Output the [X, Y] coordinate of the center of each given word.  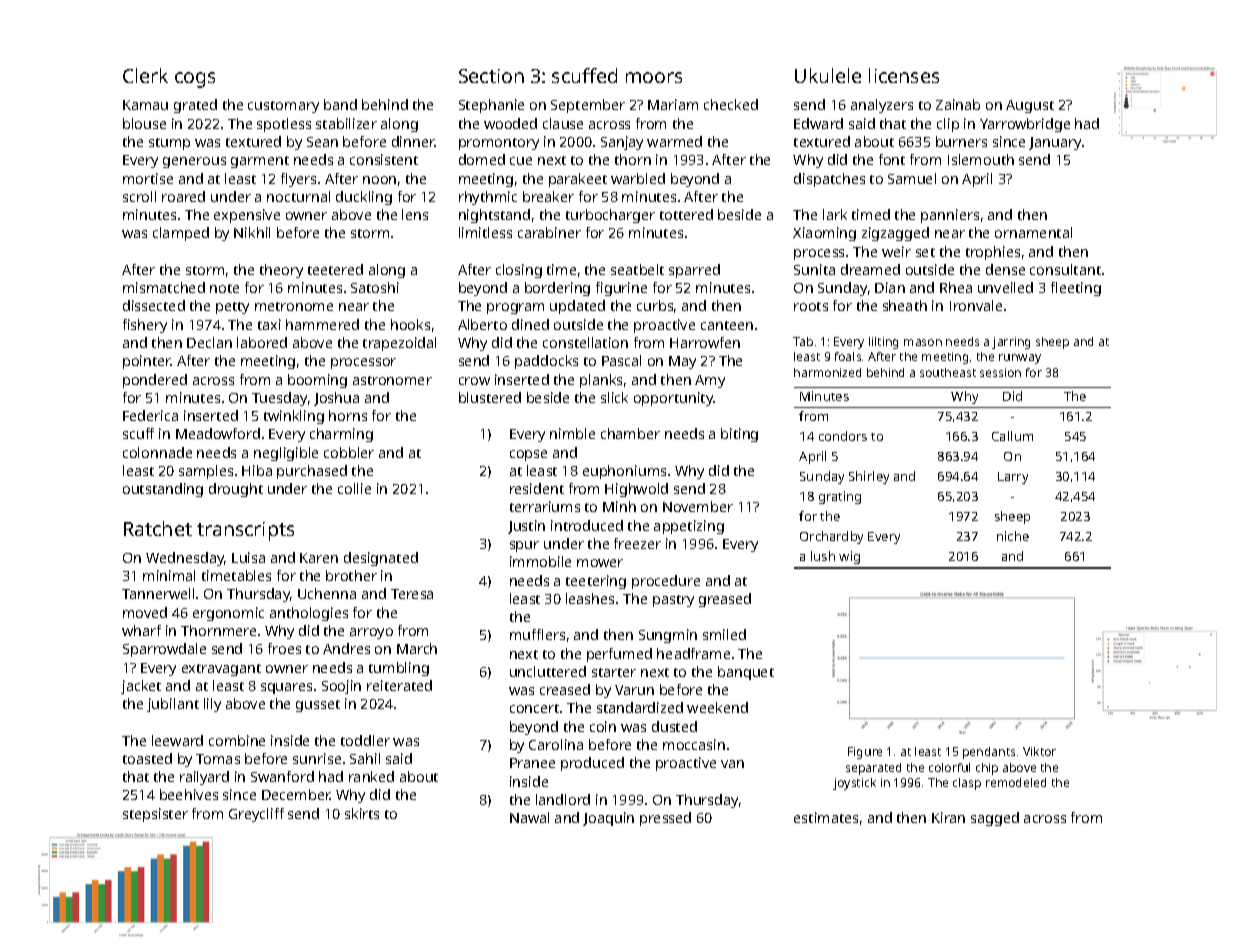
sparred [694, 271]
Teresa [412, 594]
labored [262, 342]
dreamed [870, 269]
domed [482, 159]
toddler [365, 740]
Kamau [145, 105]
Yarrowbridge [1025, 125]
